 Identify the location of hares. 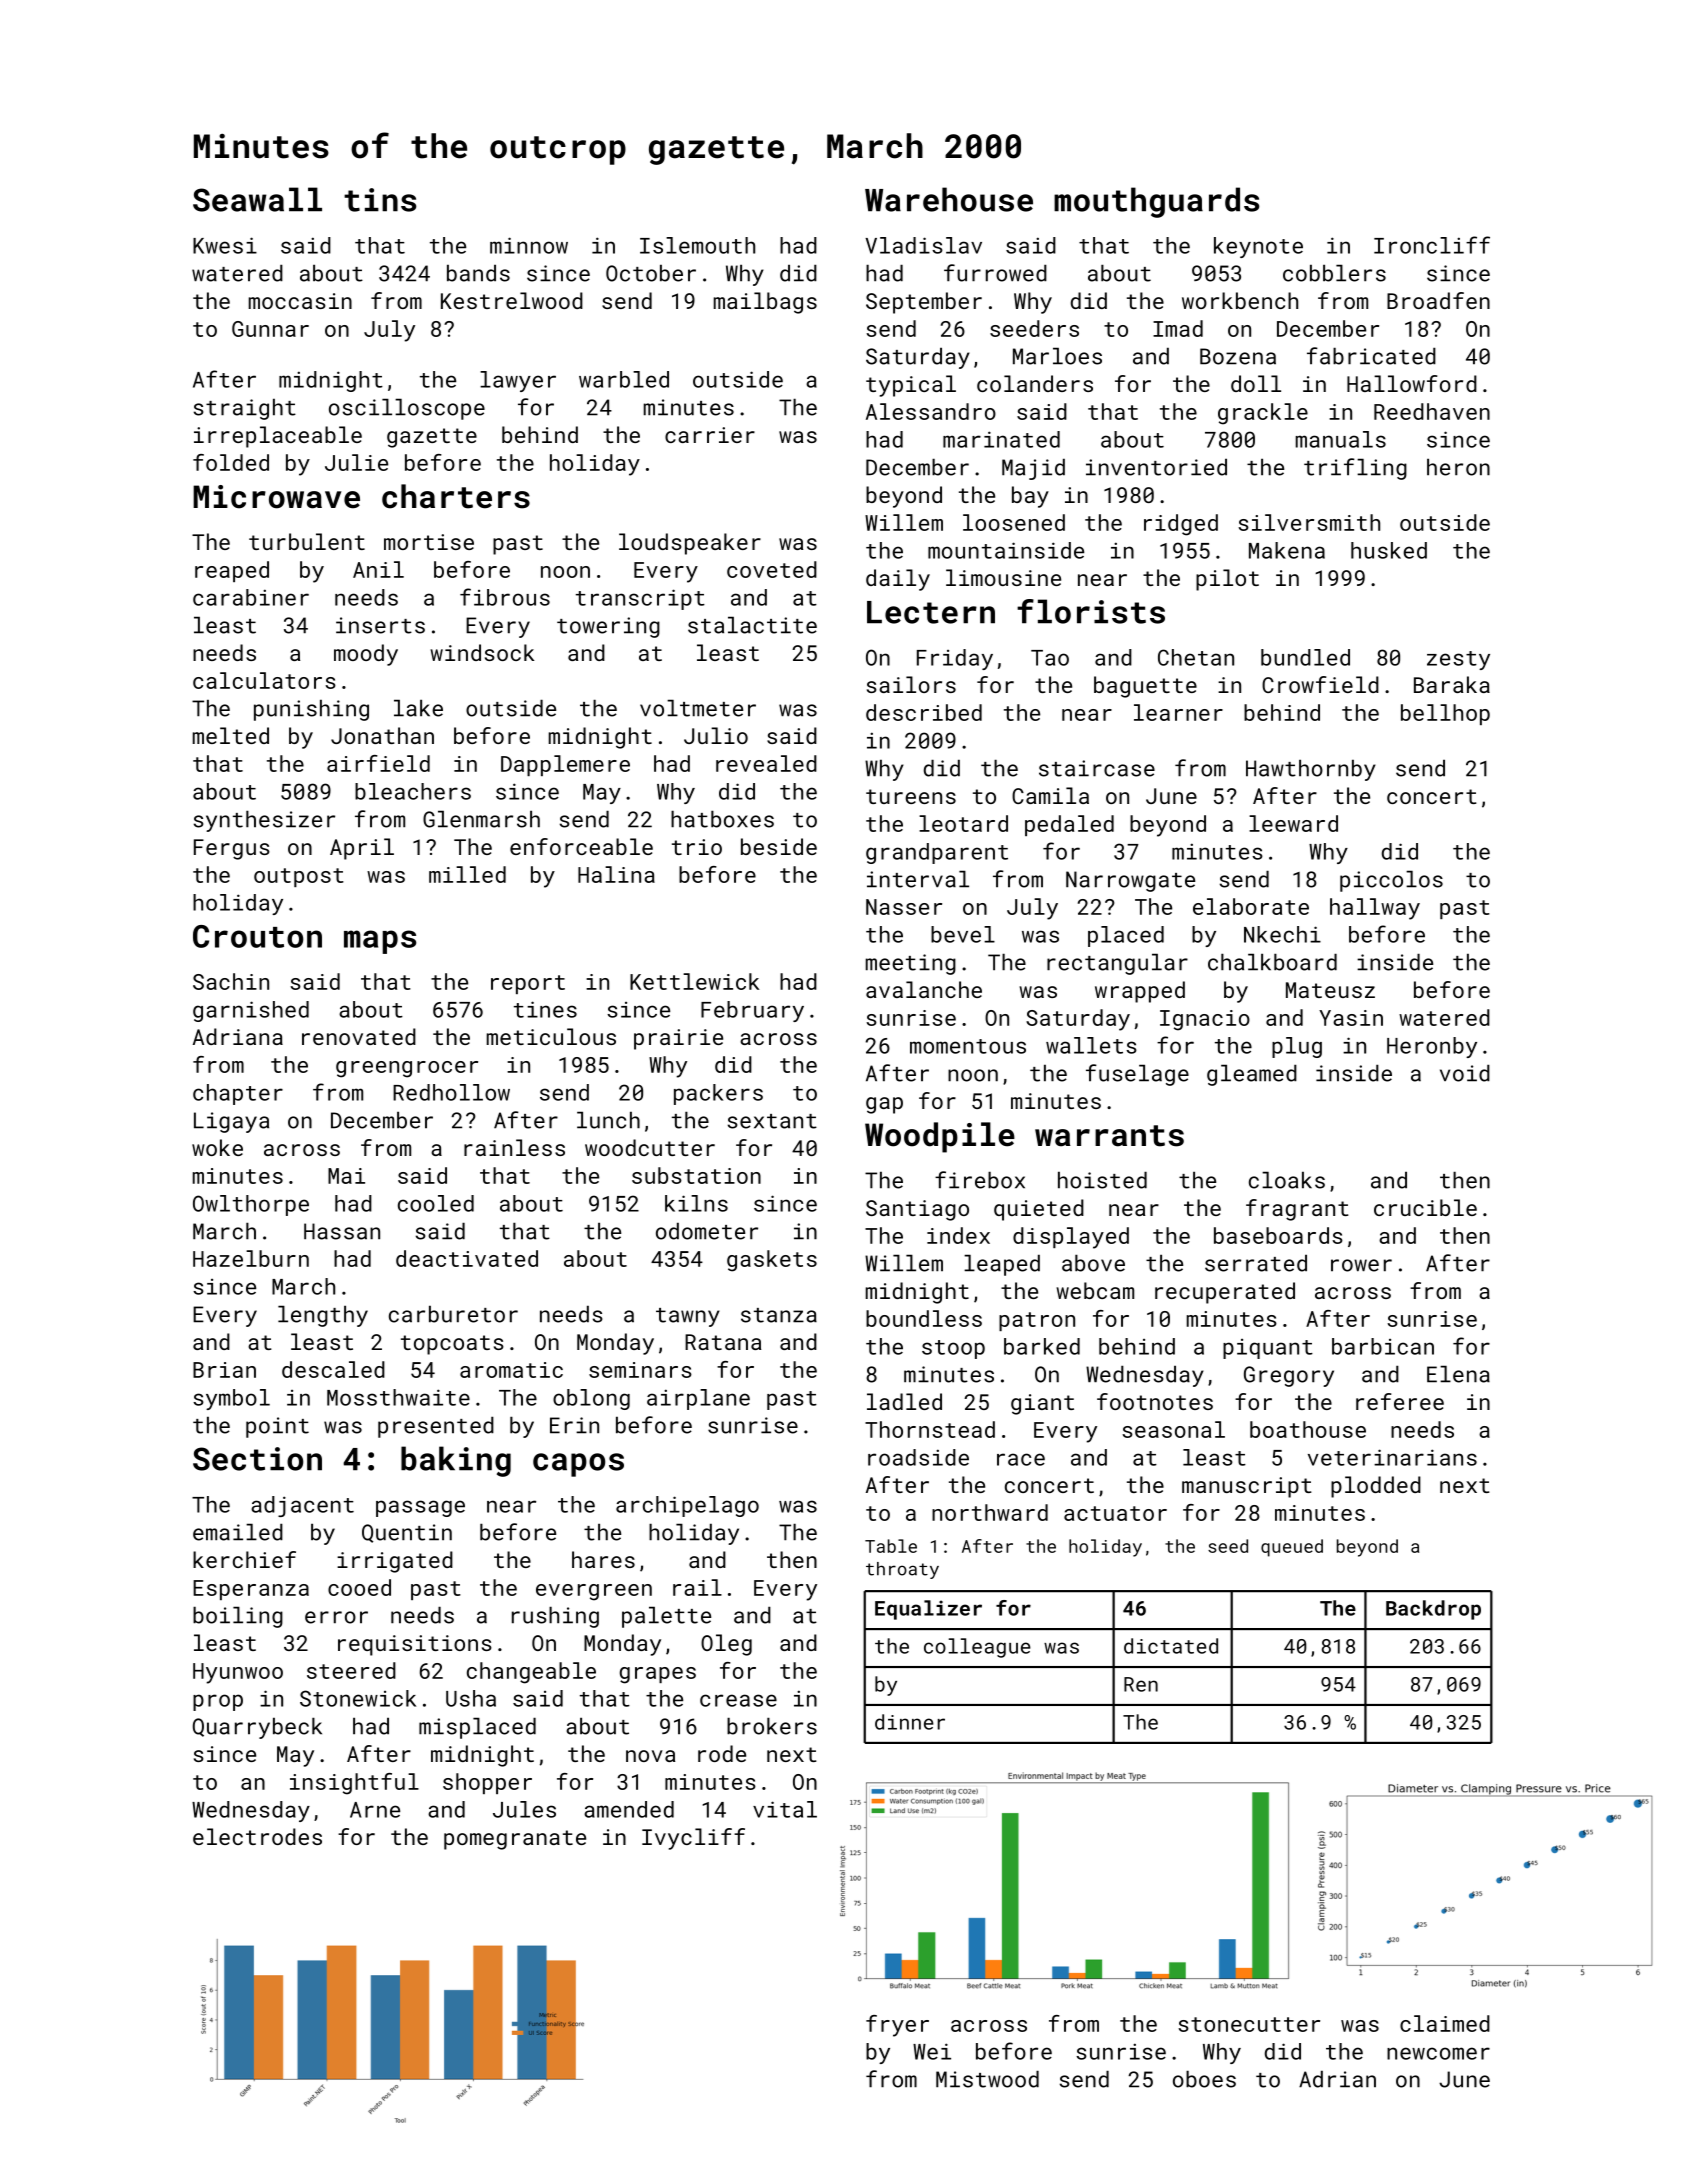
(603, 1559).
